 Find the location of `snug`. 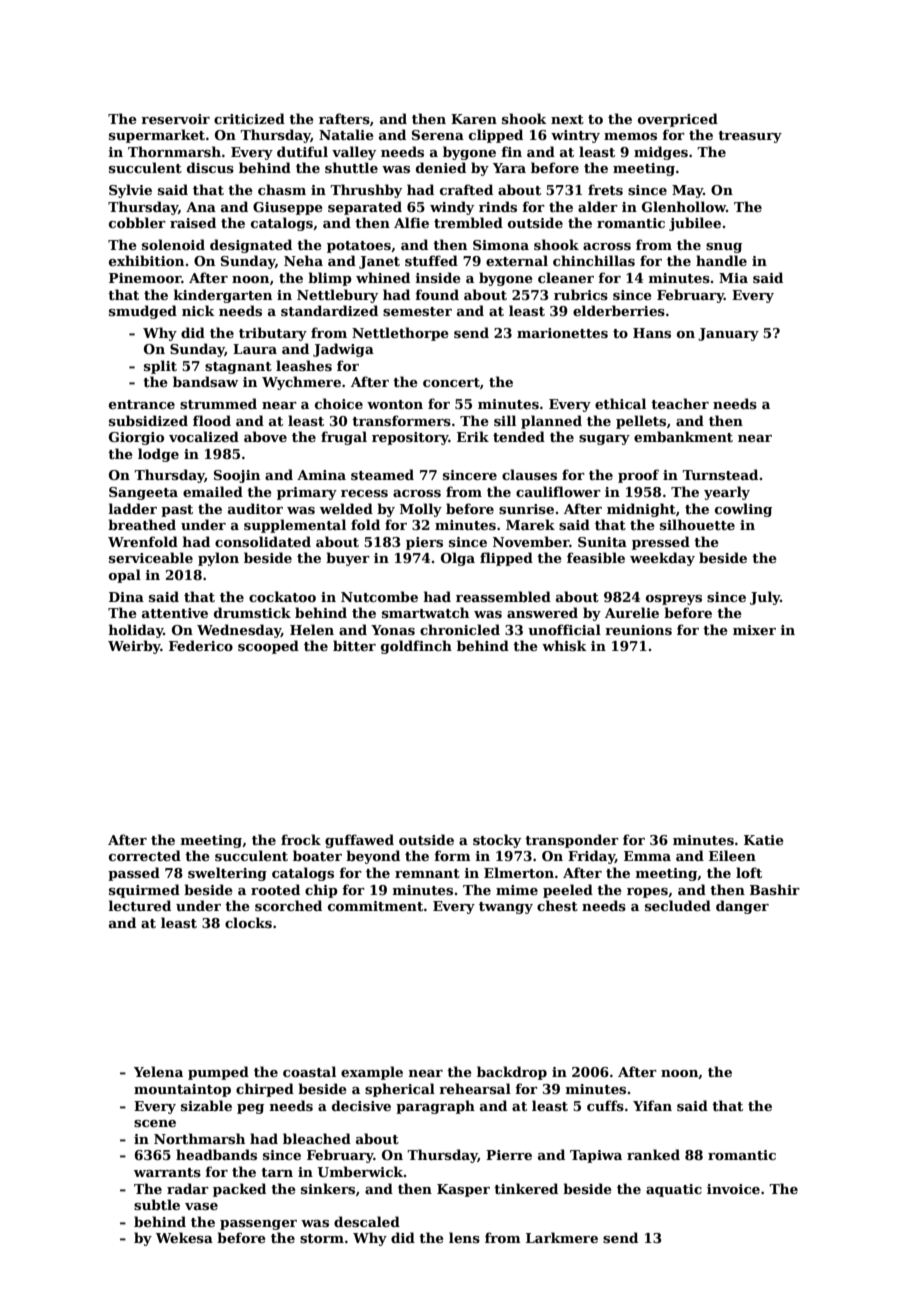

snug is located at coordinates (724, 248).
